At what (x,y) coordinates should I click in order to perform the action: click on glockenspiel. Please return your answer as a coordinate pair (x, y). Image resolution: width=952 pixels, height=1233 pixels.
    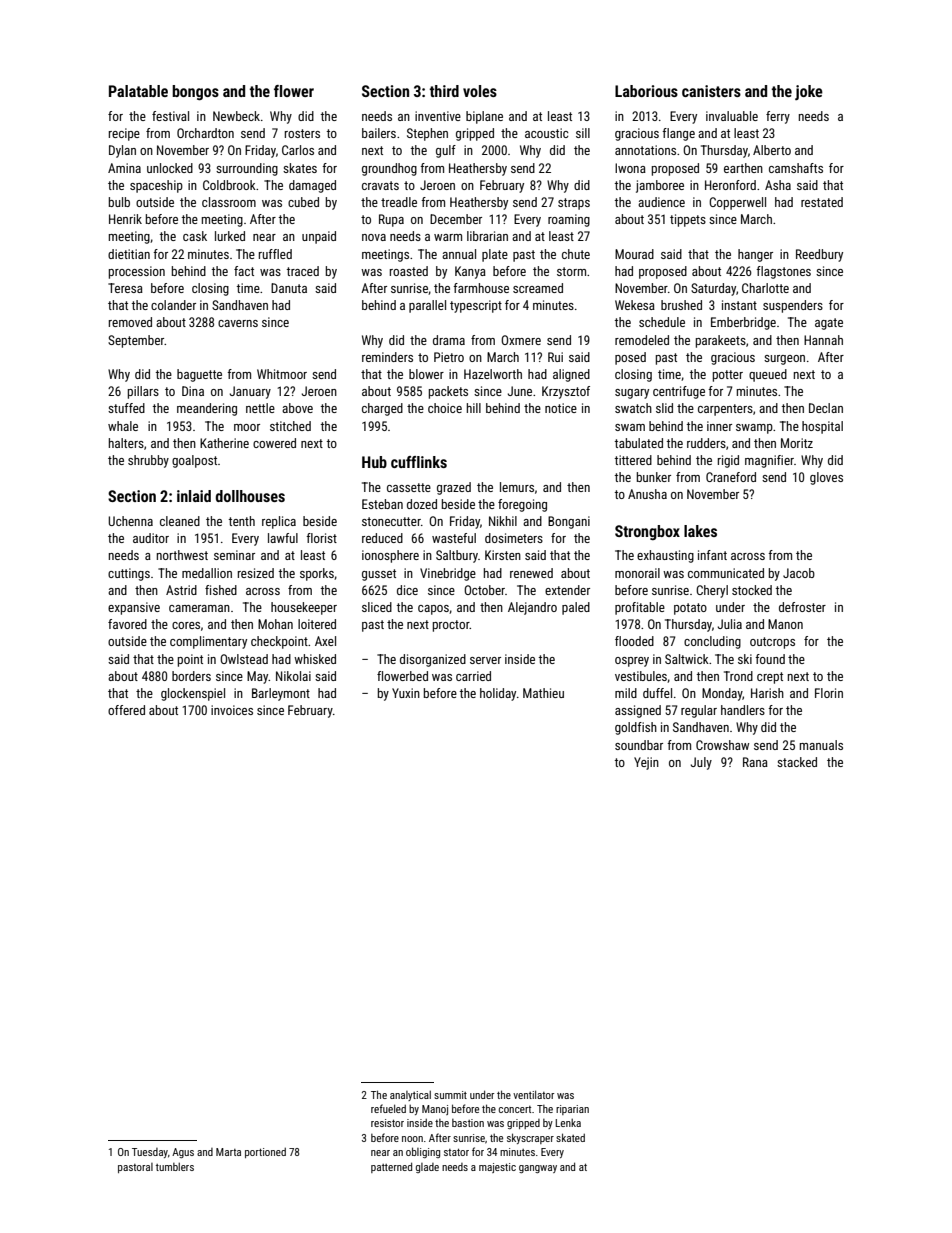
    Looking at the image, I should click on (193, 694).
